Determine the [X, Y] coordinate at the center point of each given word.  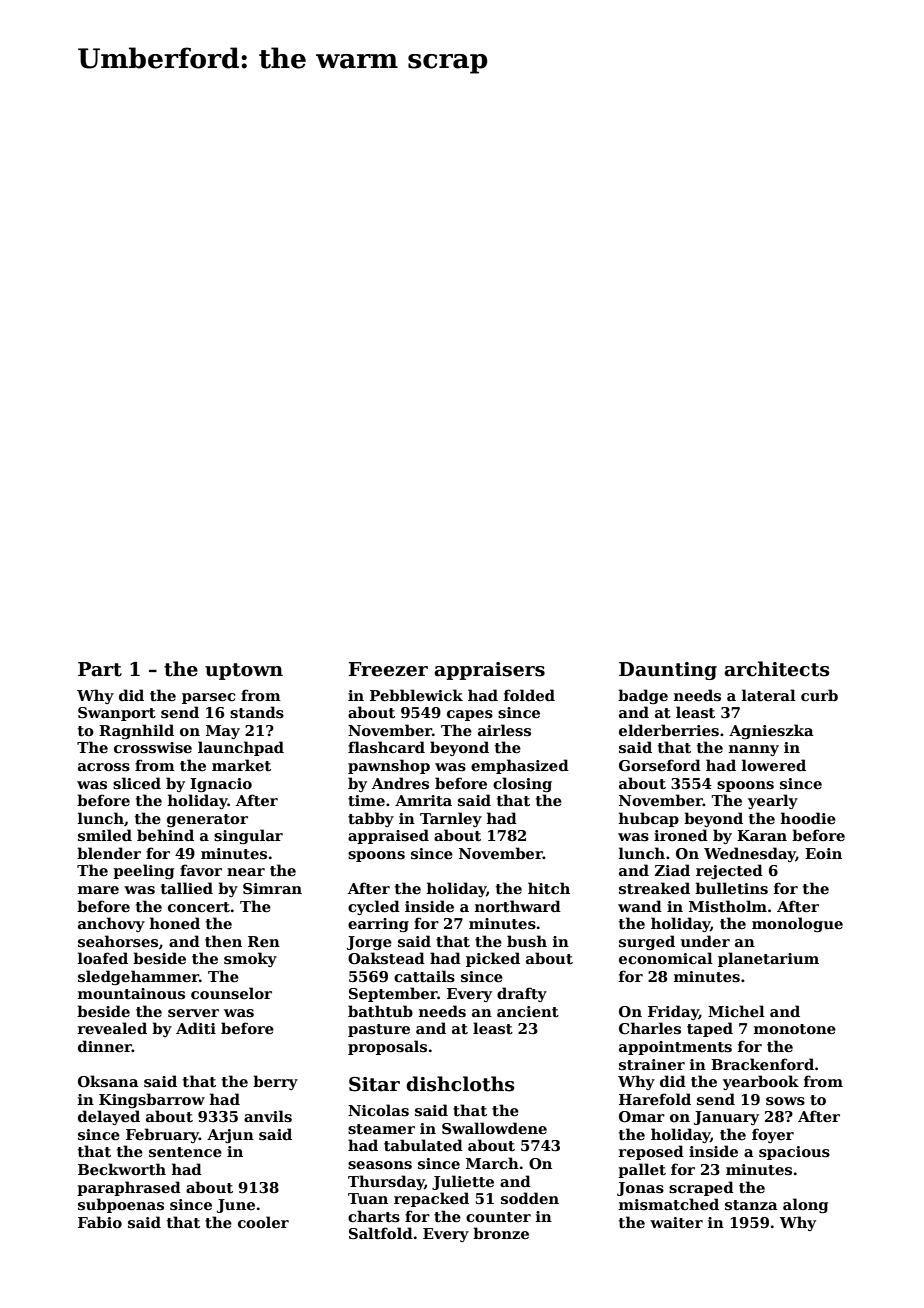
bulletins [731, 888]
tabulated [423, 1145]
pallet [642, 1170]
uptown [244, 671]
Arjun [230, 1136]
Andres [400, 783]
